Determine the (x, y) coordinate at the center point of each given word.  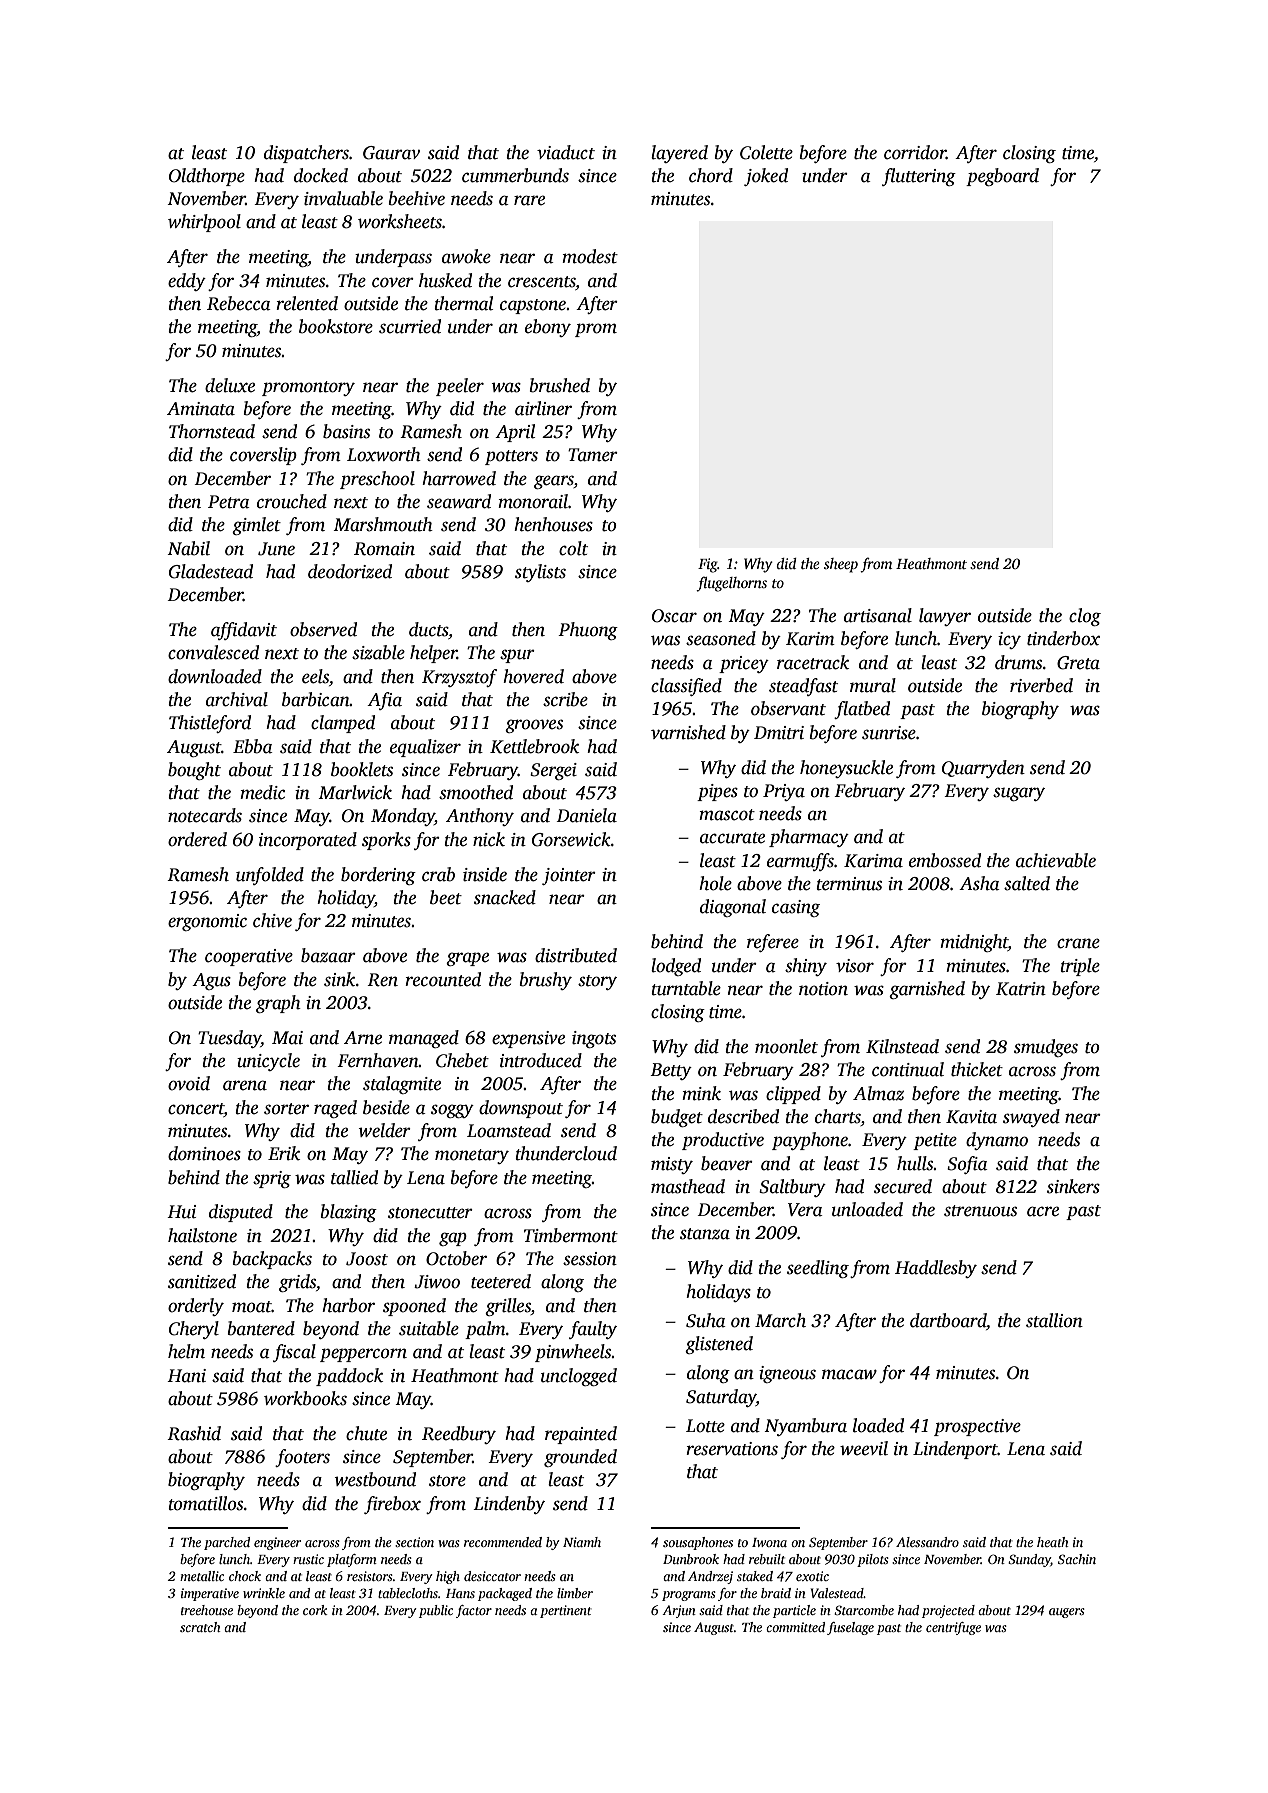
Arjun (679, 1611)
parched (227, 1543)
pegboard (1002, 177)
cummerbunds (515, 175)
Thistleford (210, 724)
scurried (410, 326)
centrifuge (953, 1628)
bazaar (328, 955)
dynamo (997, 1141)
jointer (569, 876)
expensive (528, 1039)
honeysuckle (846, 769)
